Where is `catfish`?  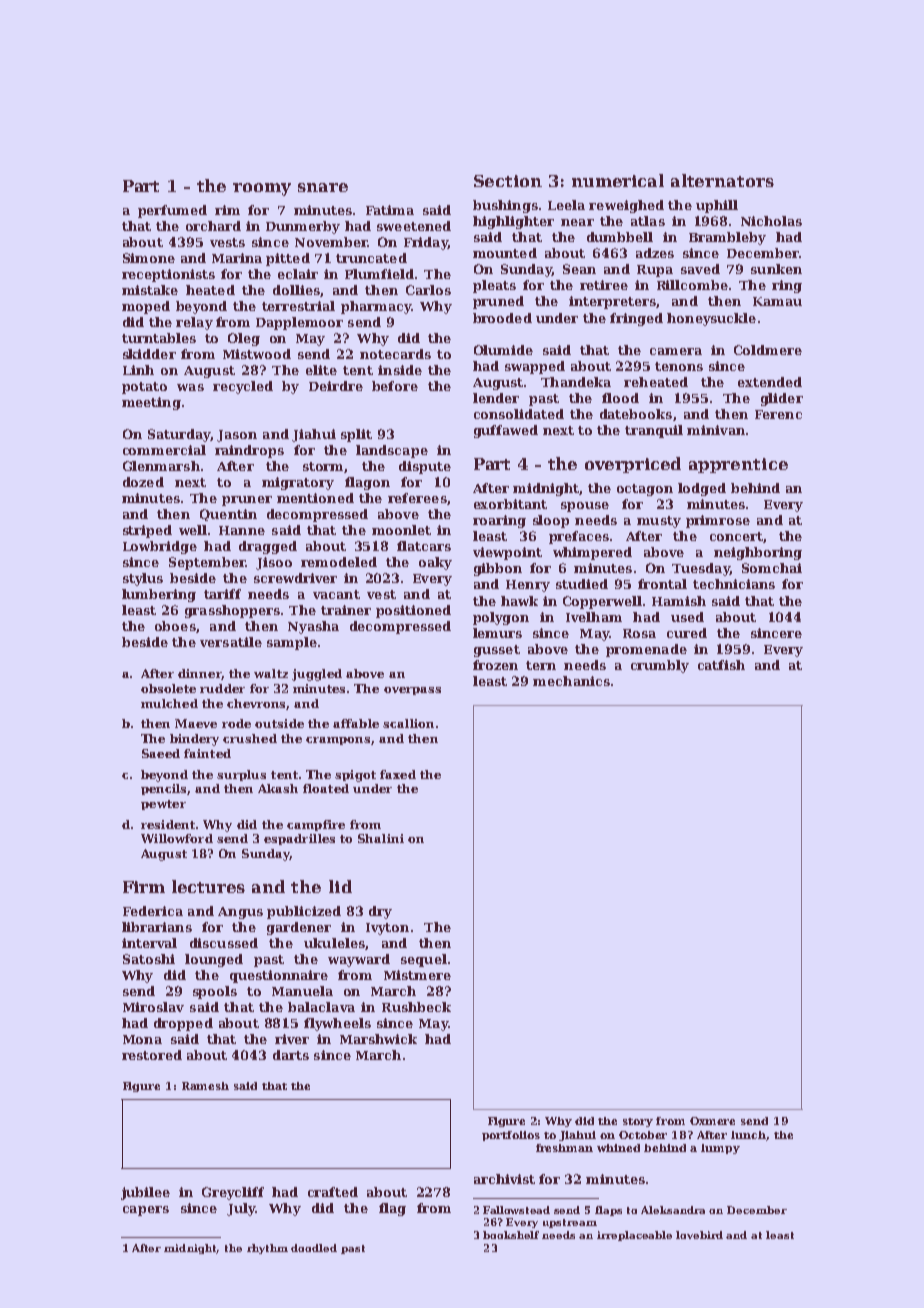 catfish is located at coordinates (721, 665).
